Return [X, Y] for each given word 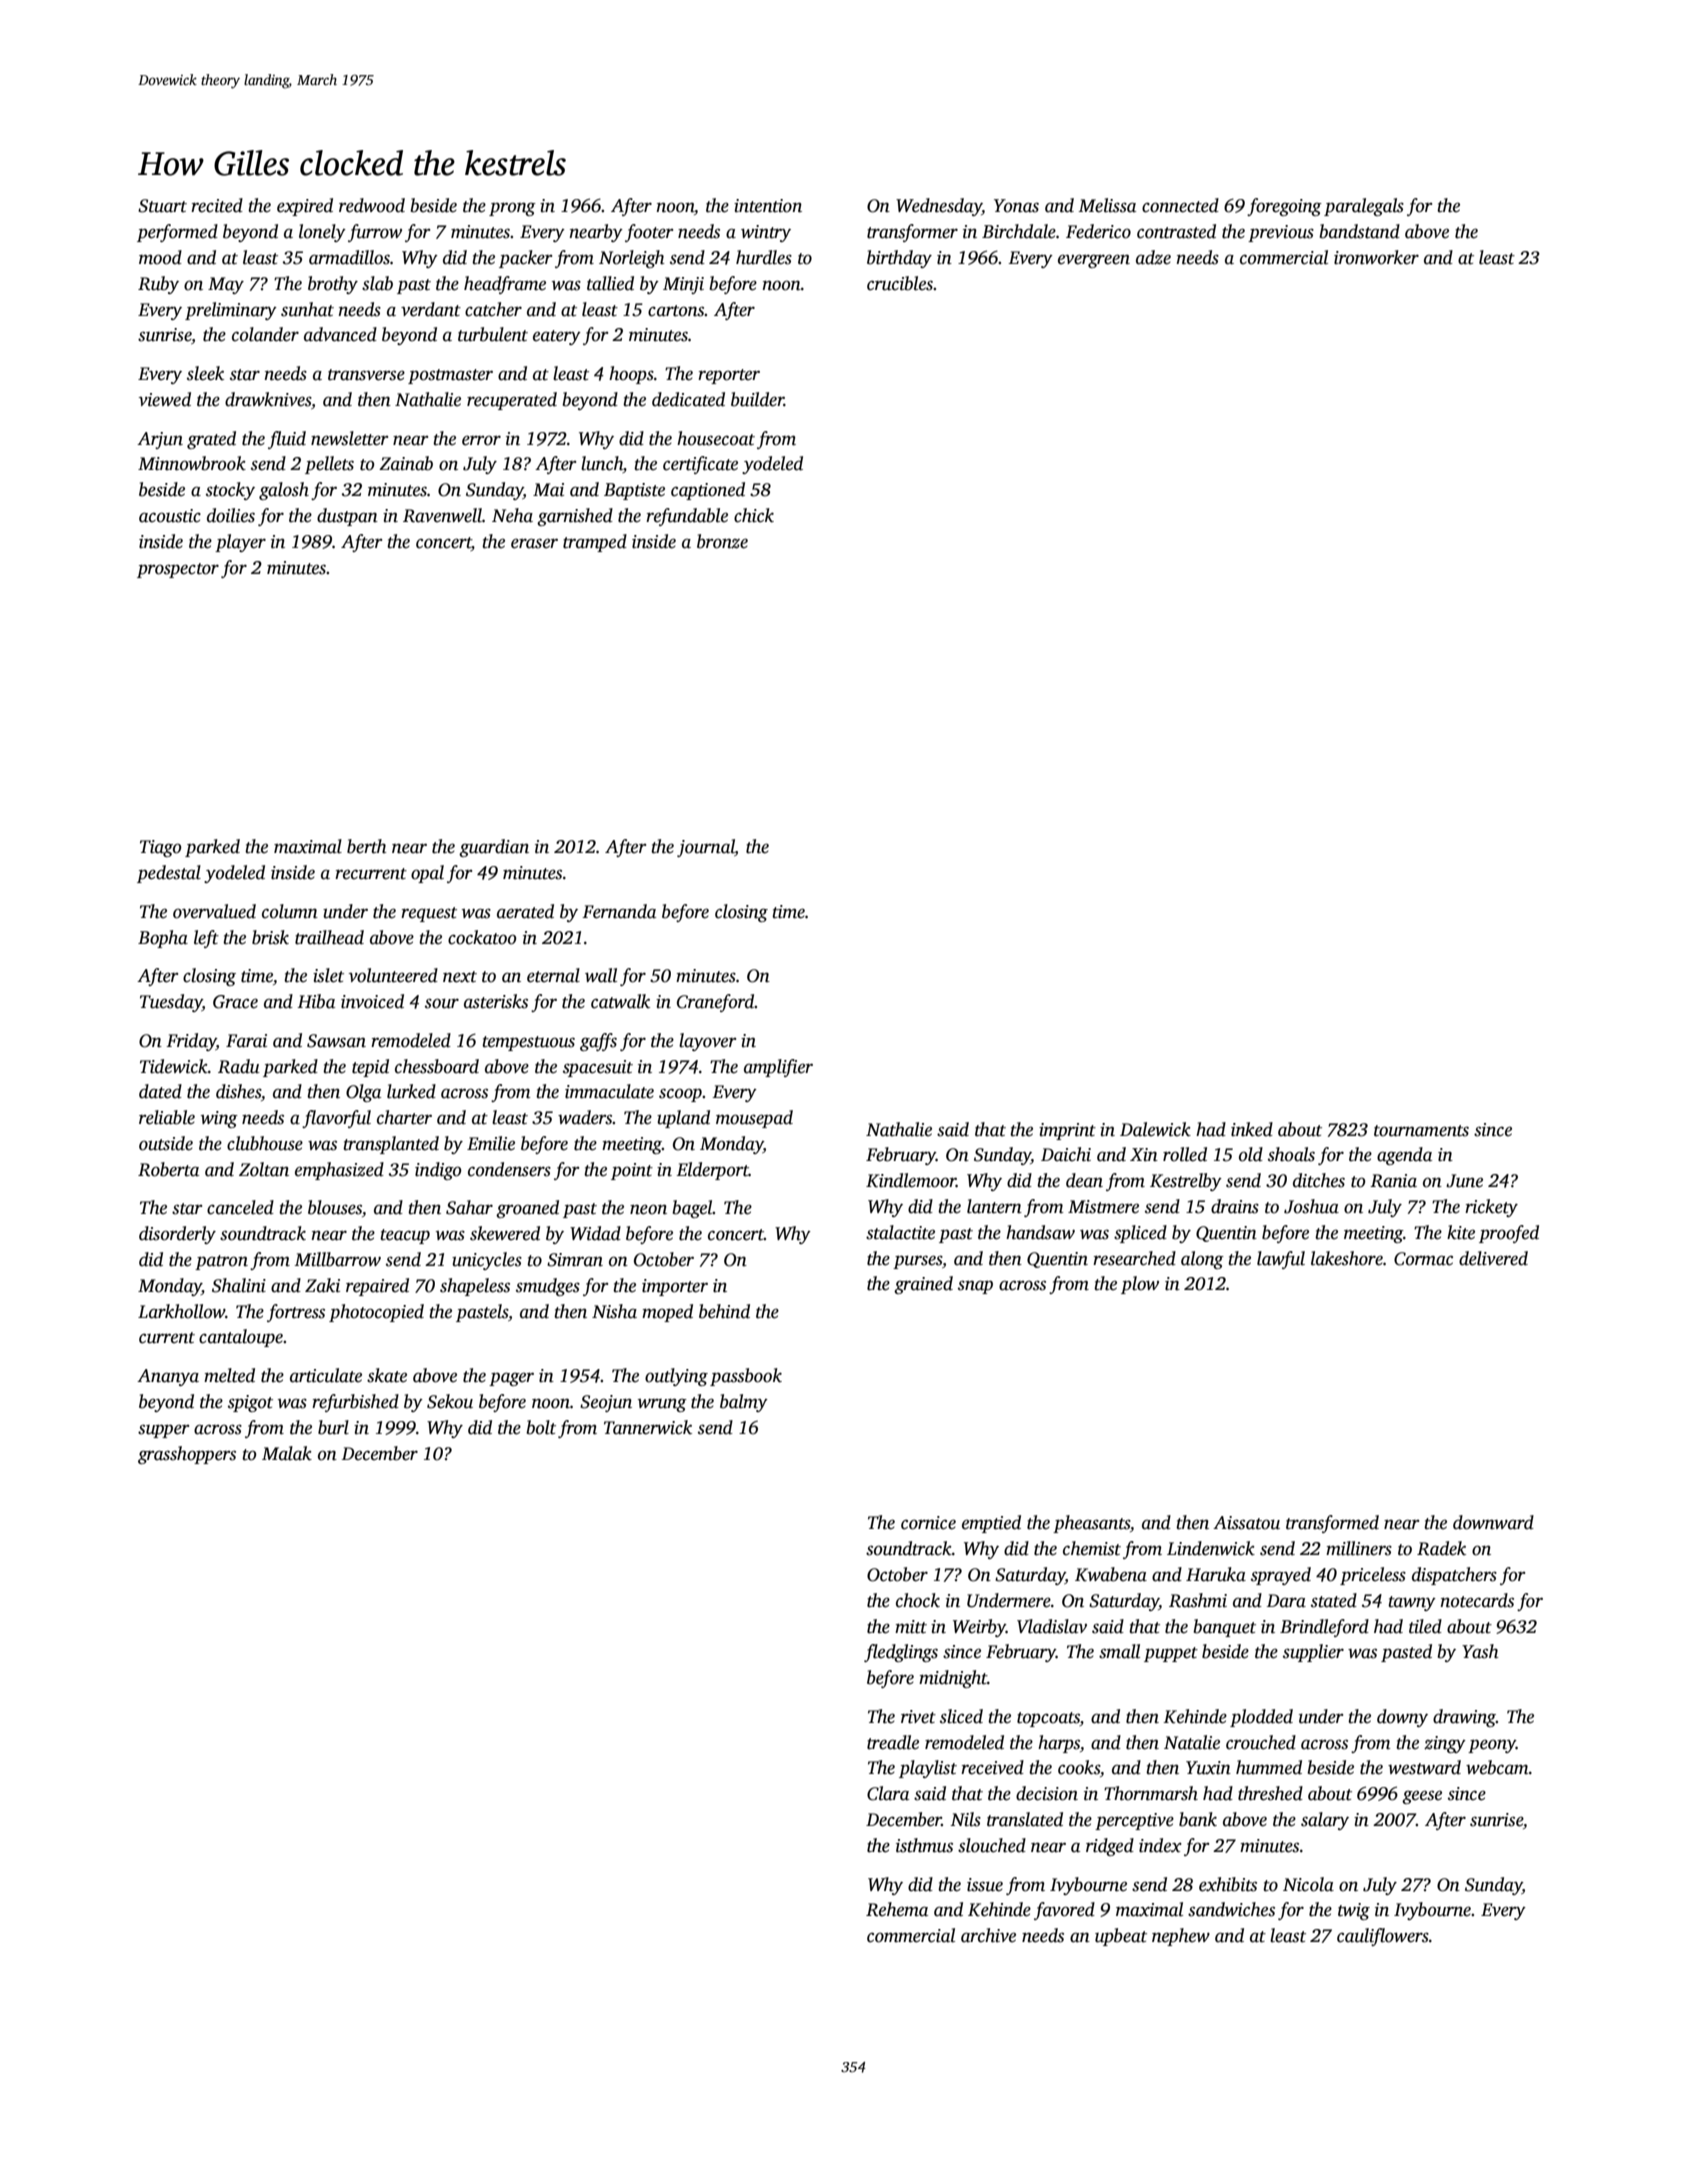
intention [768, 206]
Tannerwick [648, 1427]
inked [1252, 1129]
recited [217, 205]
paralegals [1364, 207]
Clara [888, 1793]
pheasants [1091, 1524]
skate [387, 1375]
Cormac [1423, 1259]
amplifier [778, 1068]
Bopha [163, 939]
